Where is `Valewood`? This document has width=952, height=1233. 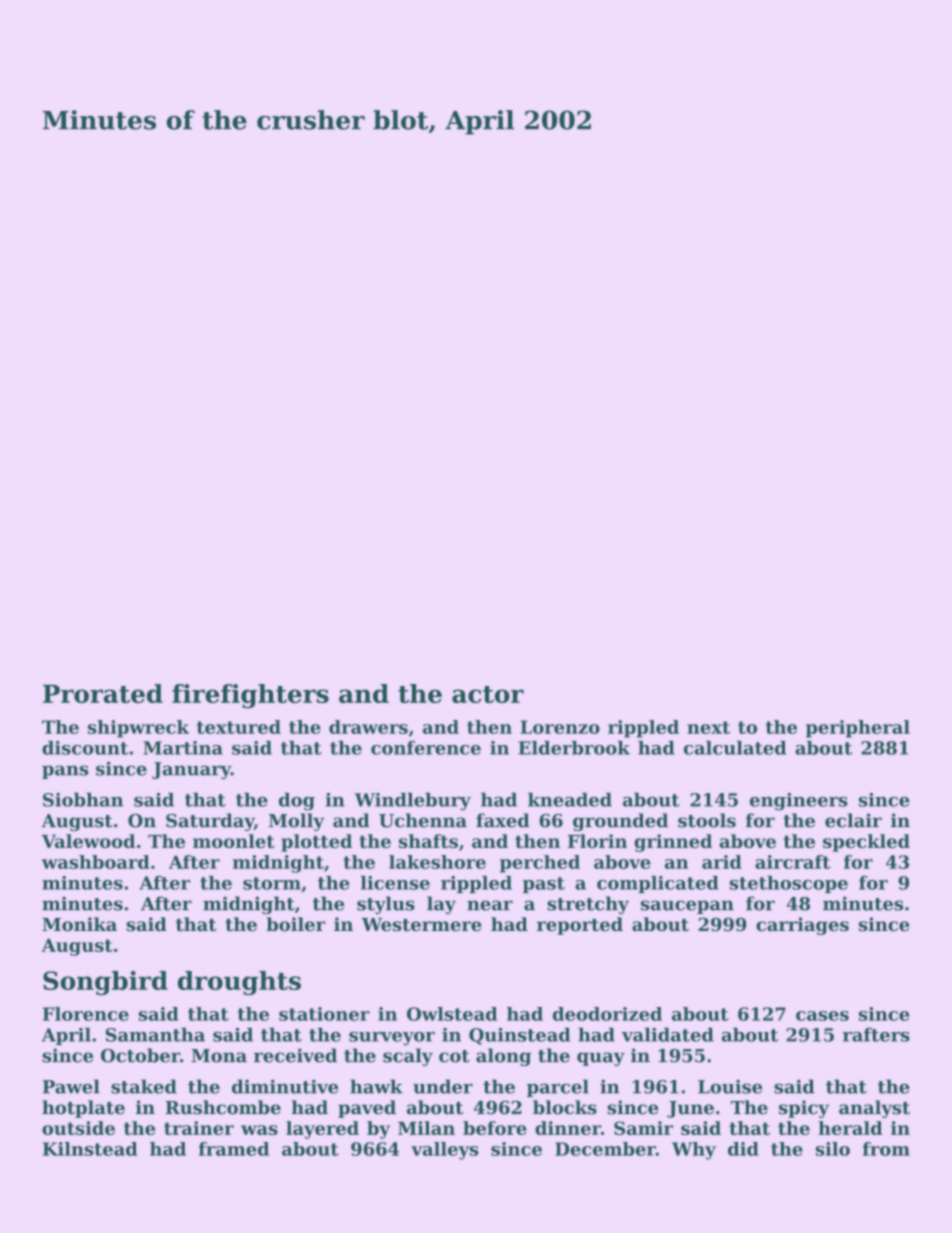 Valewood is located at coordinates (88, 841).
